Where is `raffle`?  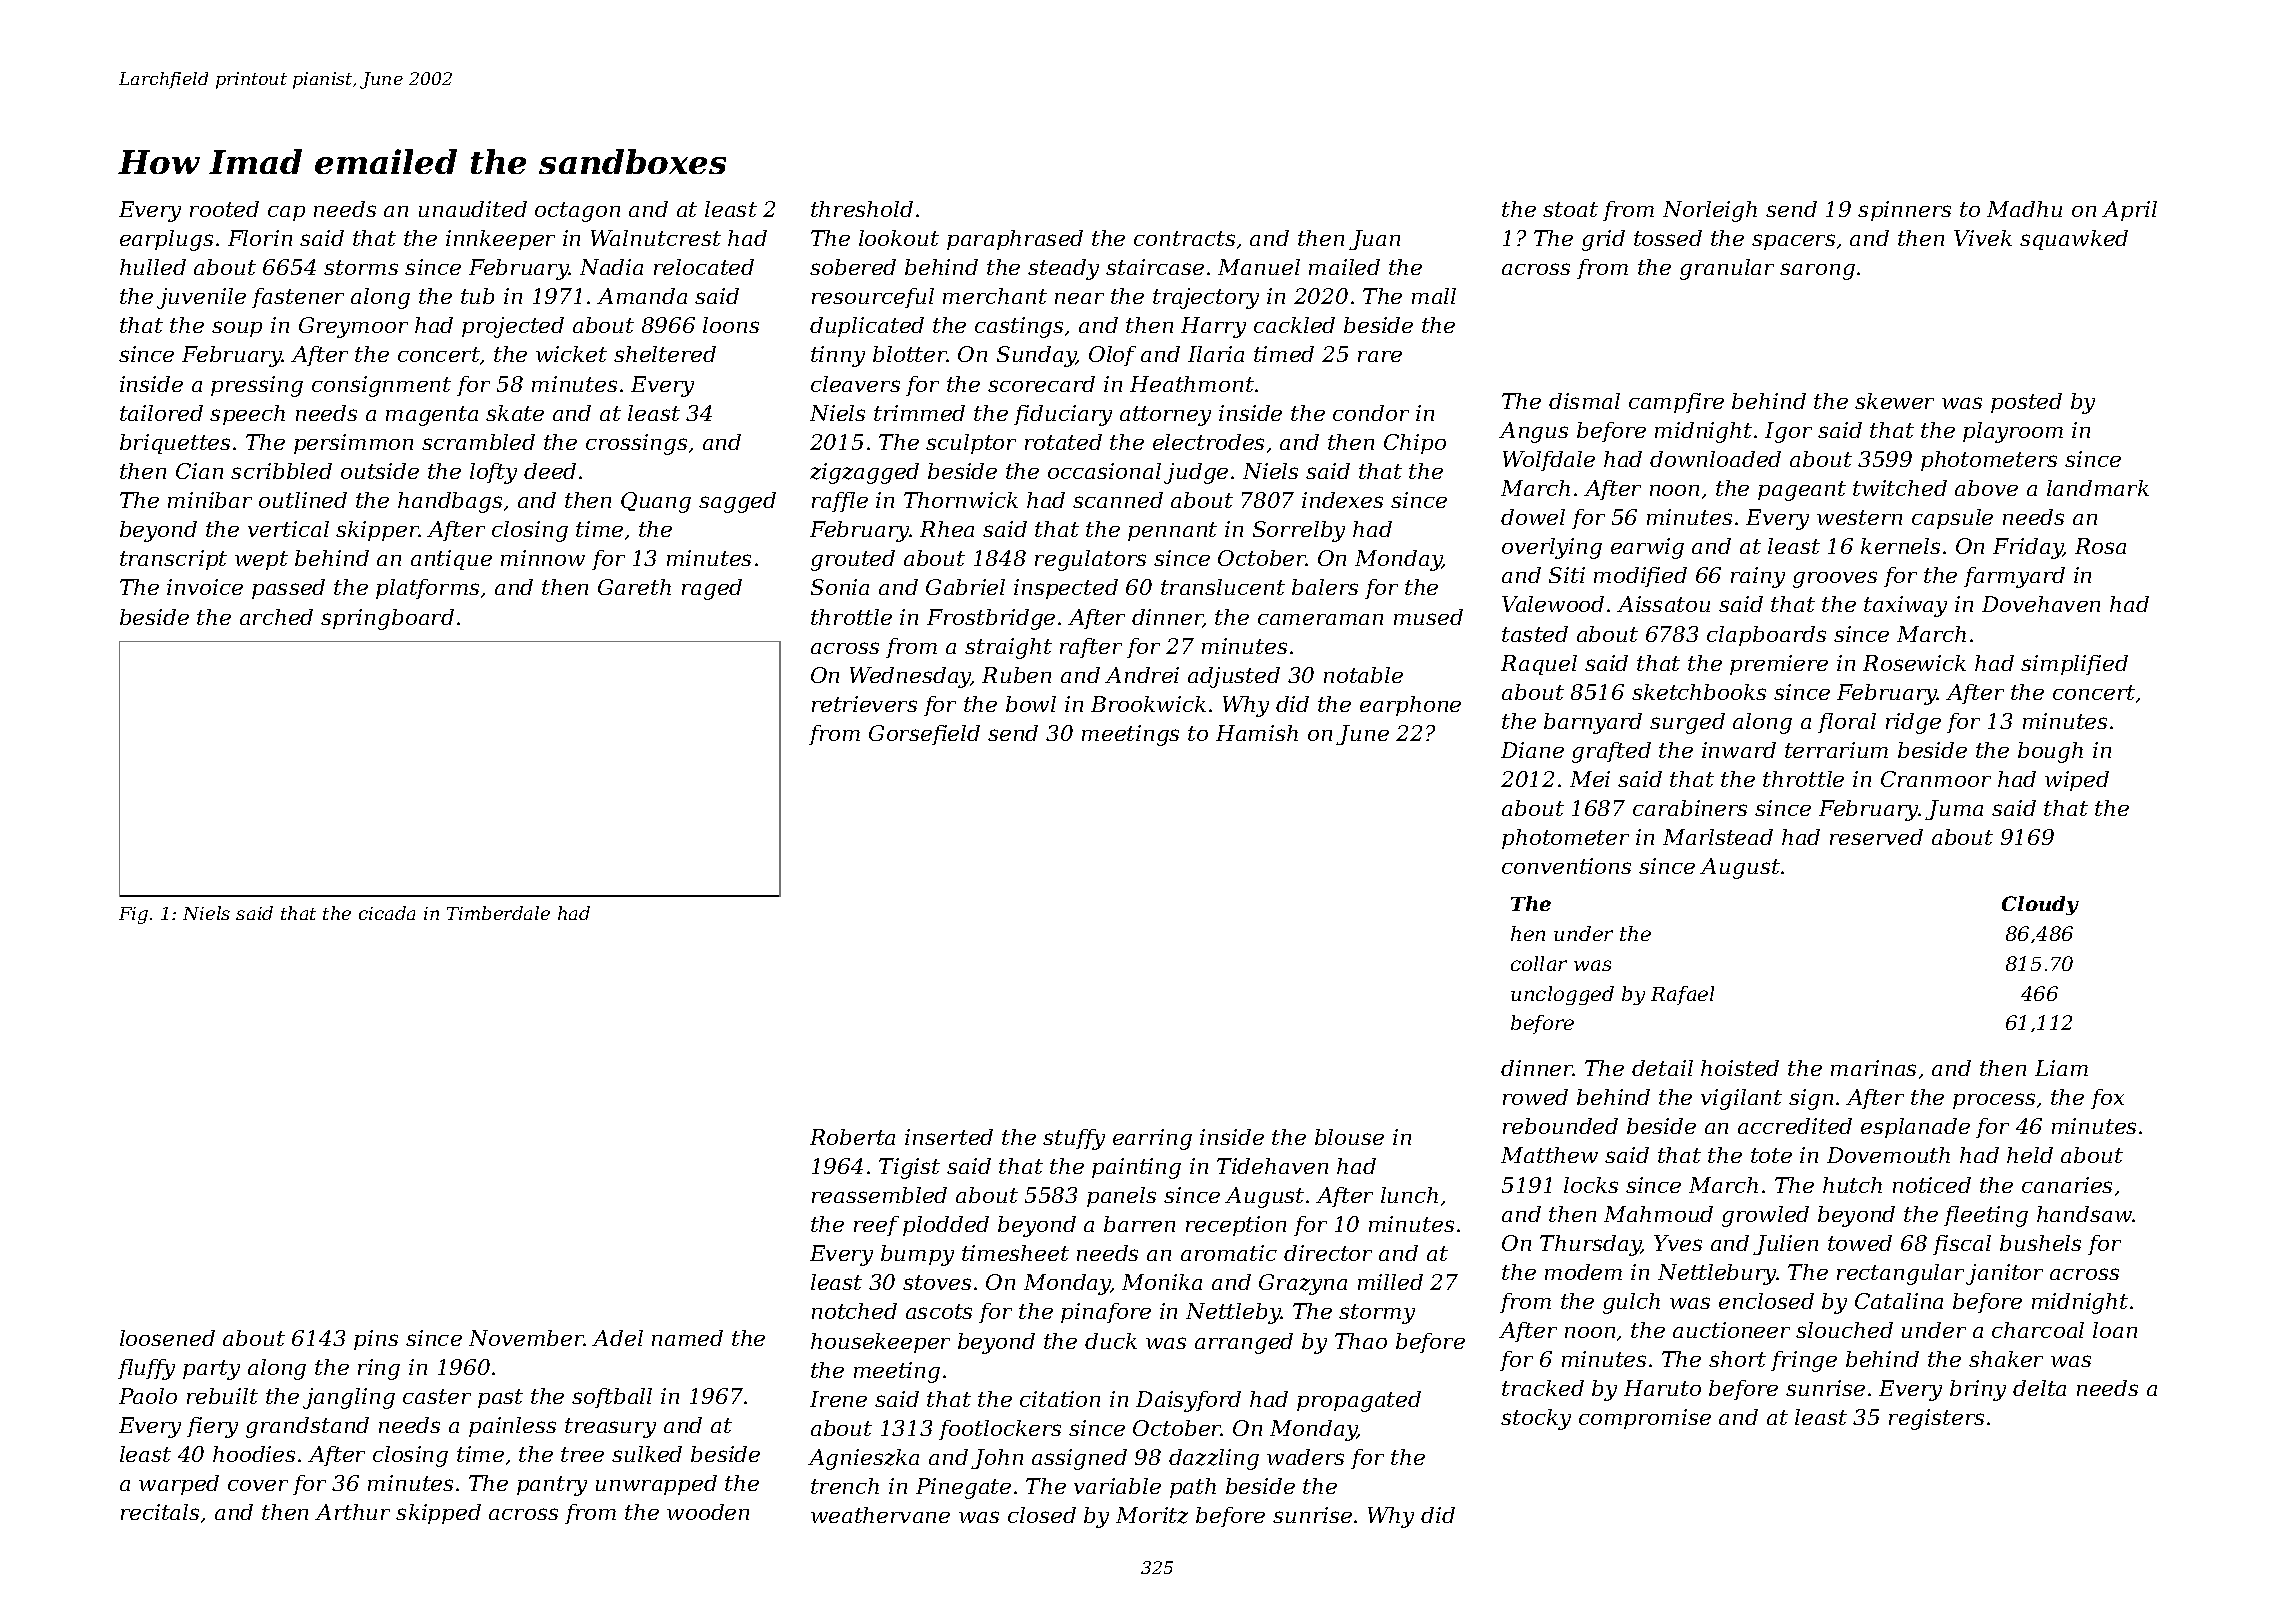 raffle is located at coordinates (840, 502).
